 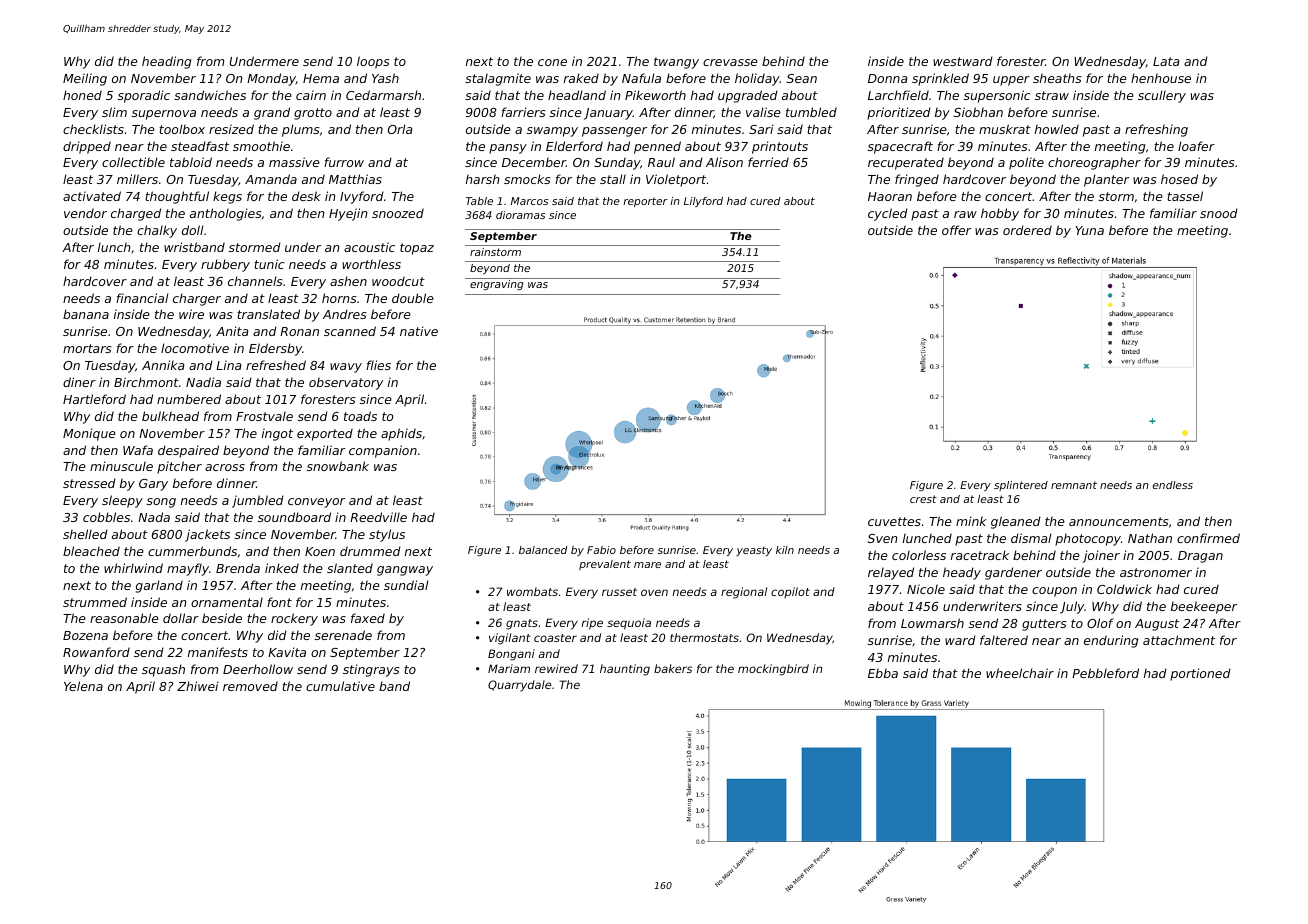 I want to click on choreographer, so click(x=1094, y=163).
